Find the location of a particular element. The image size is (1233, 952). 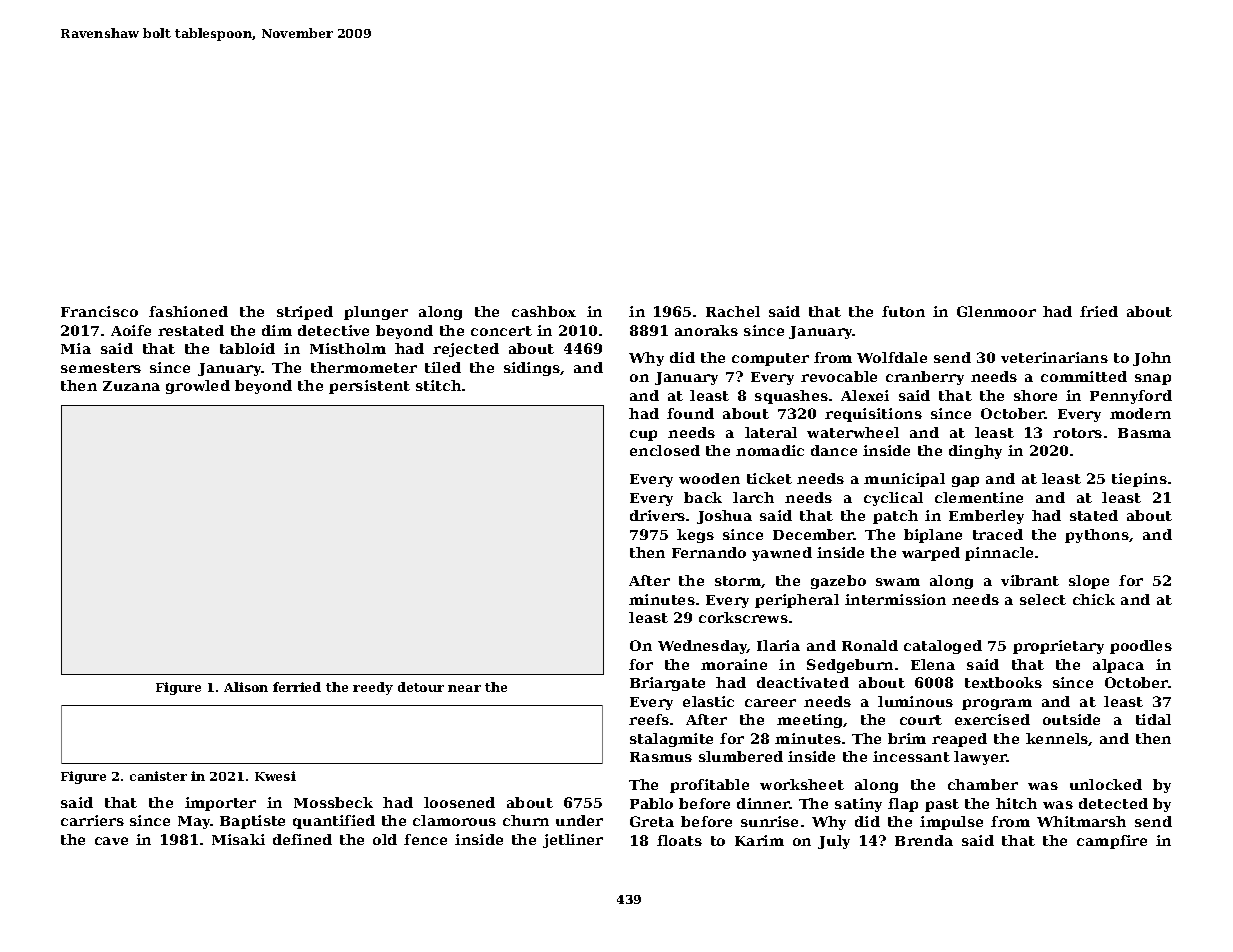

Alison is located at coordinates (246, 687).
